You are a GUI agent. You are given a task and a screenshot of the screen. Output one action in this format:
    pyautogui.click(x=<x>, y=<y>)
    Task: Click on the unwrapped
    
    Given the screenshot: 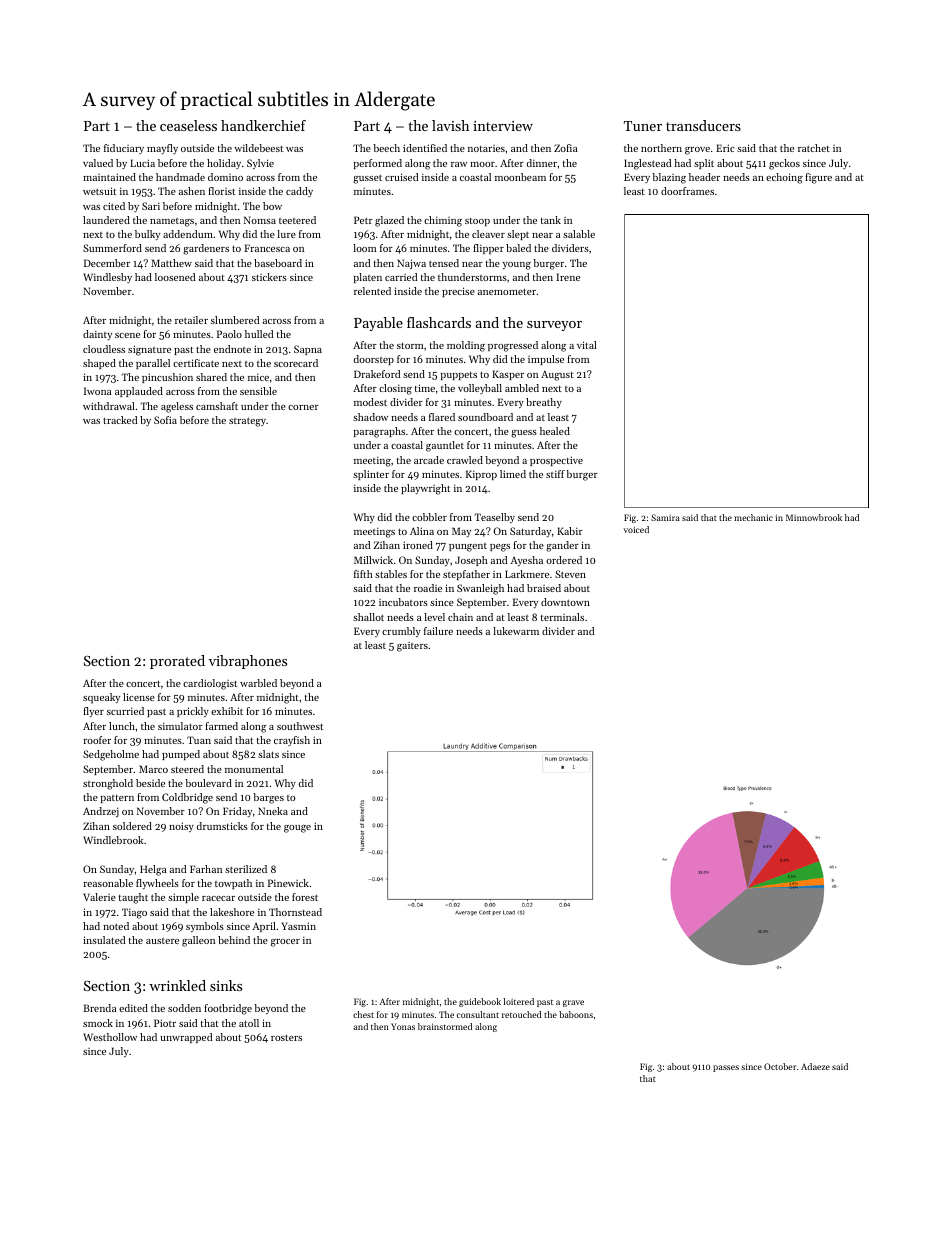 What is the action you would take?
    pyautogui.click(x=186, y=1038)
